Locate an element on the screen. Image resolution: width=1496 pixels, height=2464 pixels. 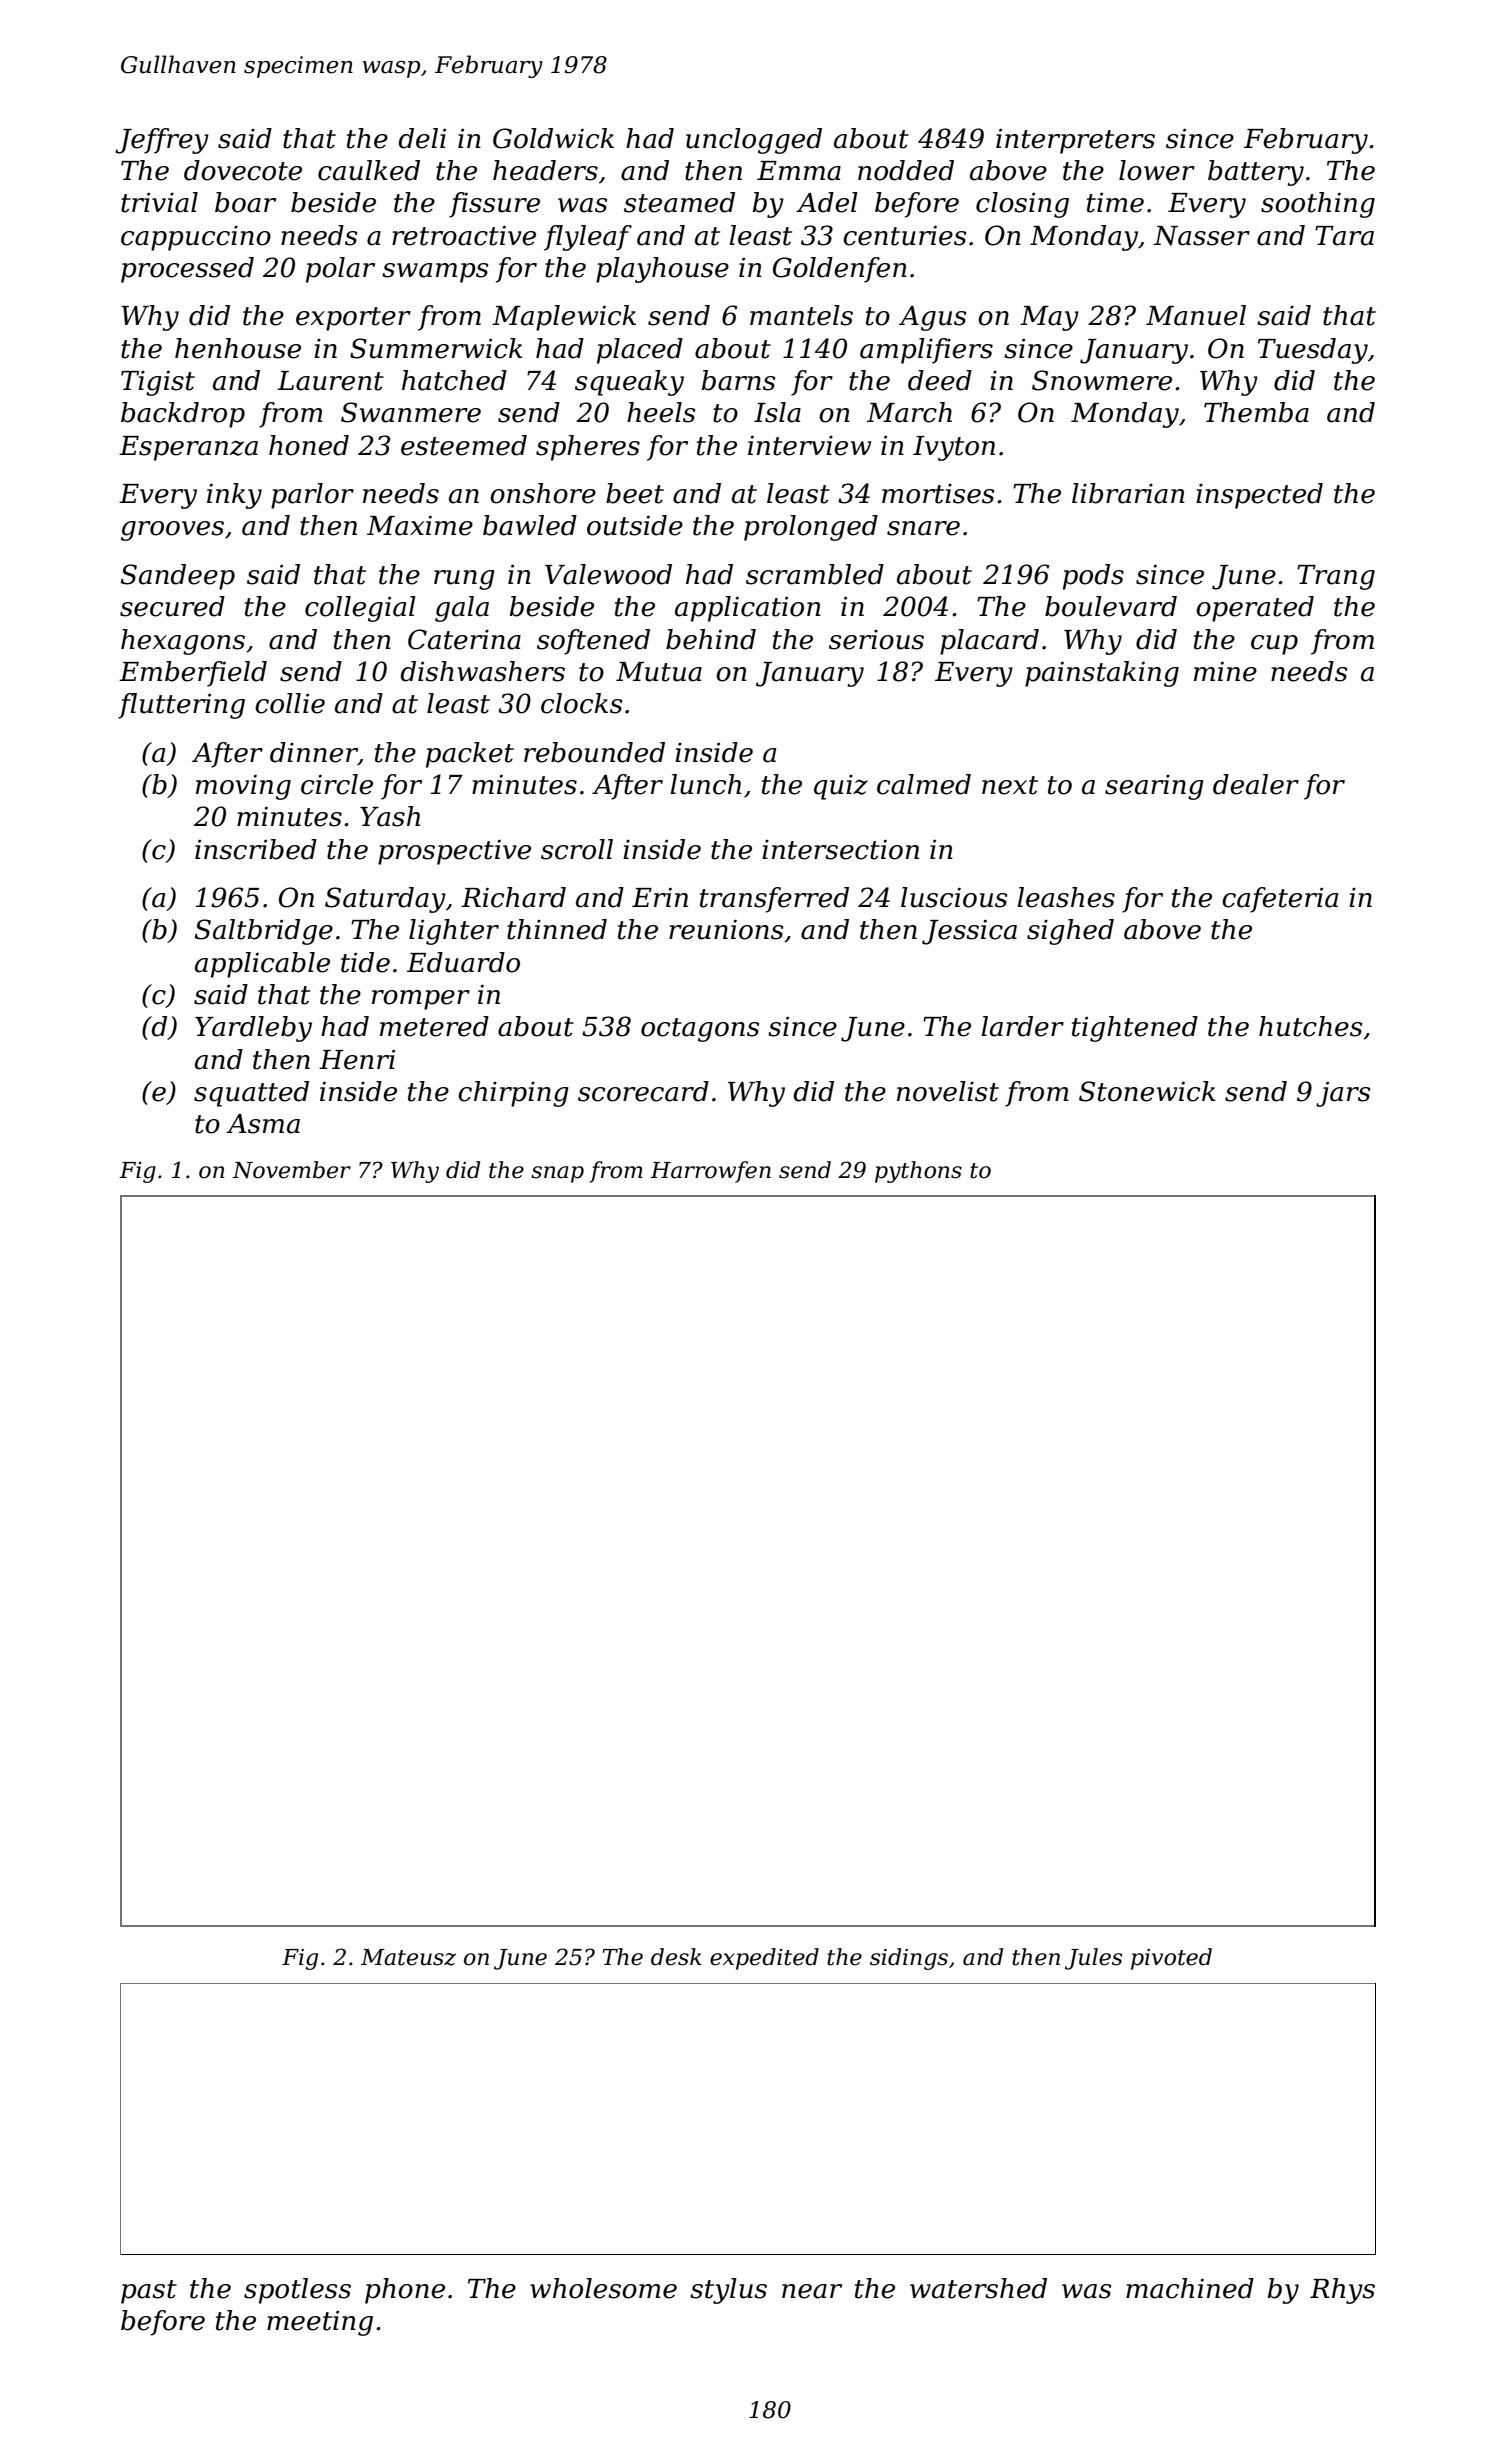
Emberfield is located at coordinates (193, 674).
